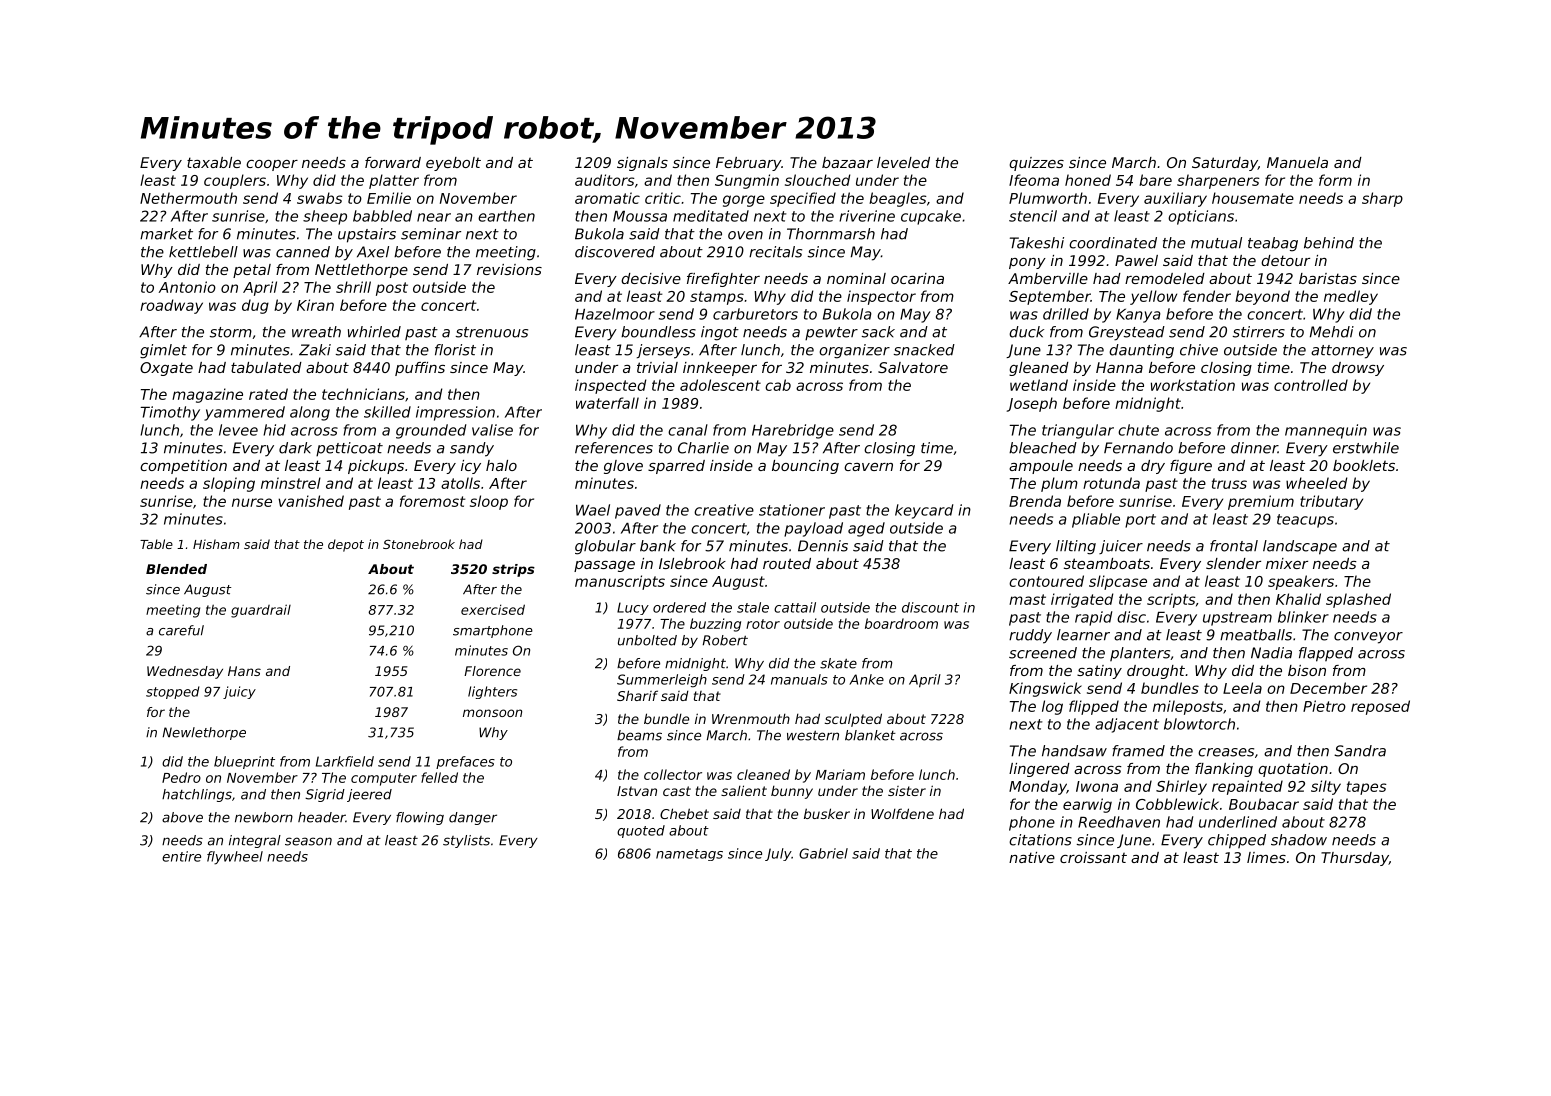  Describe the element at coordinates (1300, 547) in the document. I see `landscape` at that location.
